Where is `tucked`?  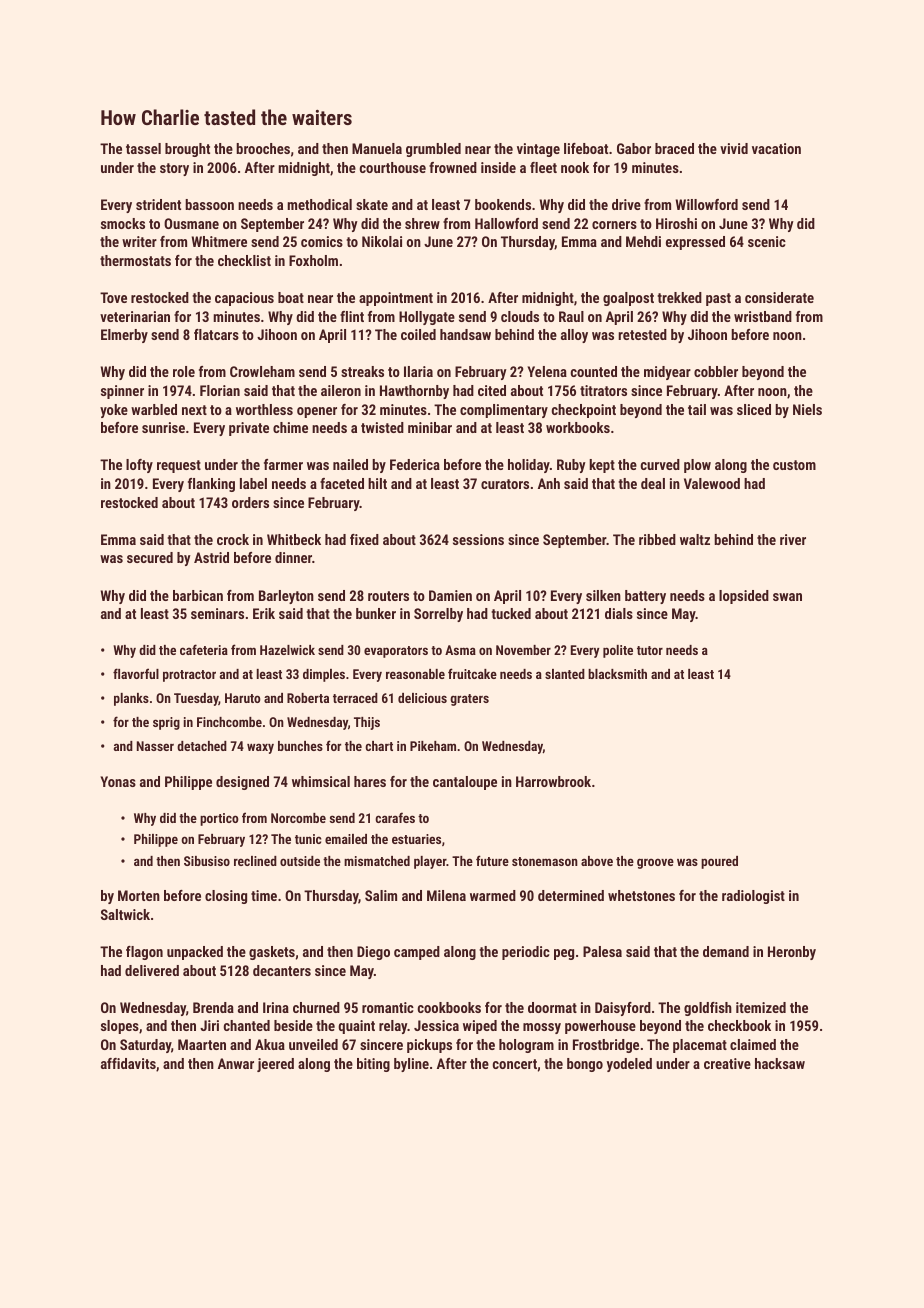
tucked is located at coordinates (511, 613).
